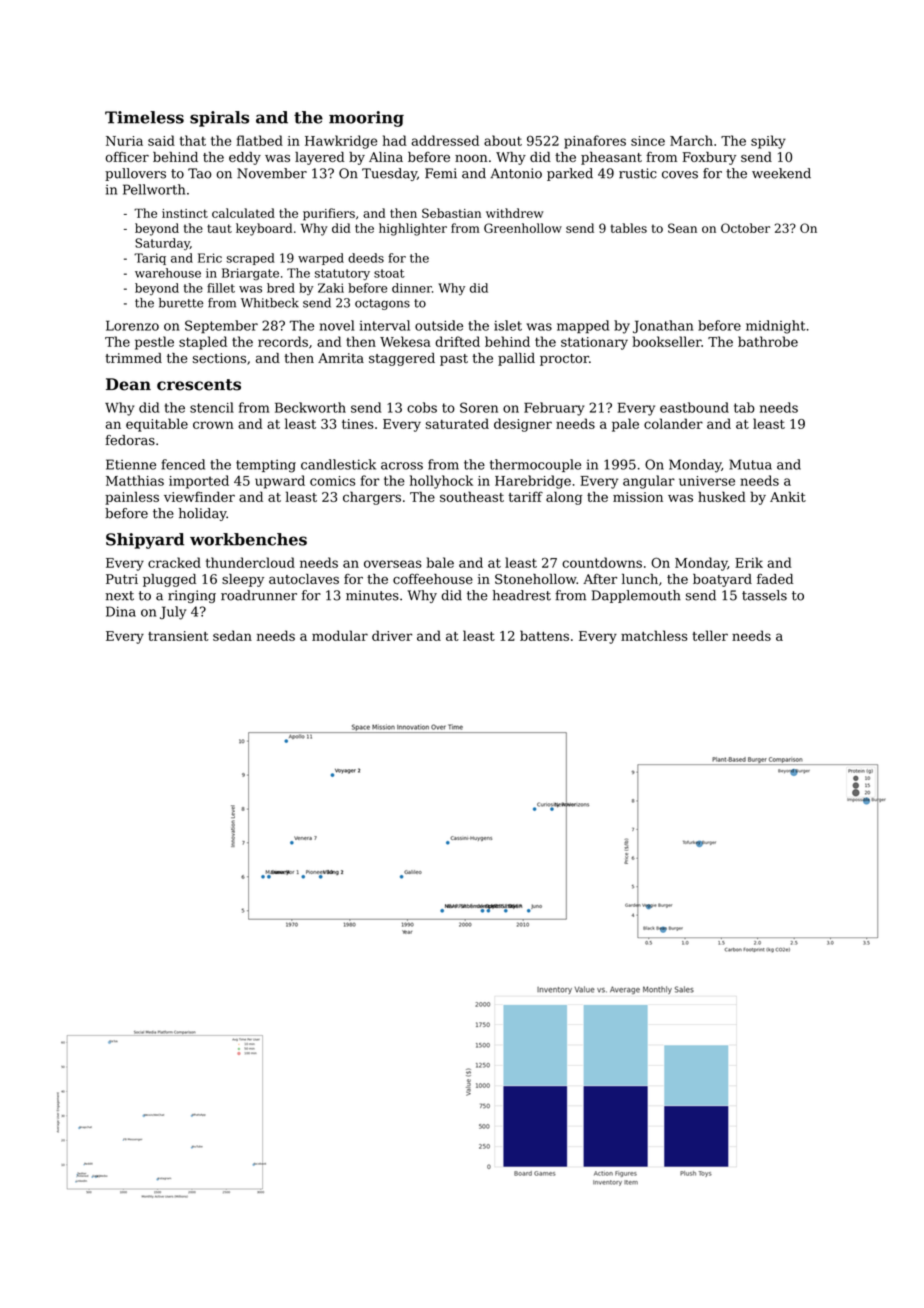 The height and width of the screenshot is (1308, 924). I want to click on teller, so click(710, 635).
